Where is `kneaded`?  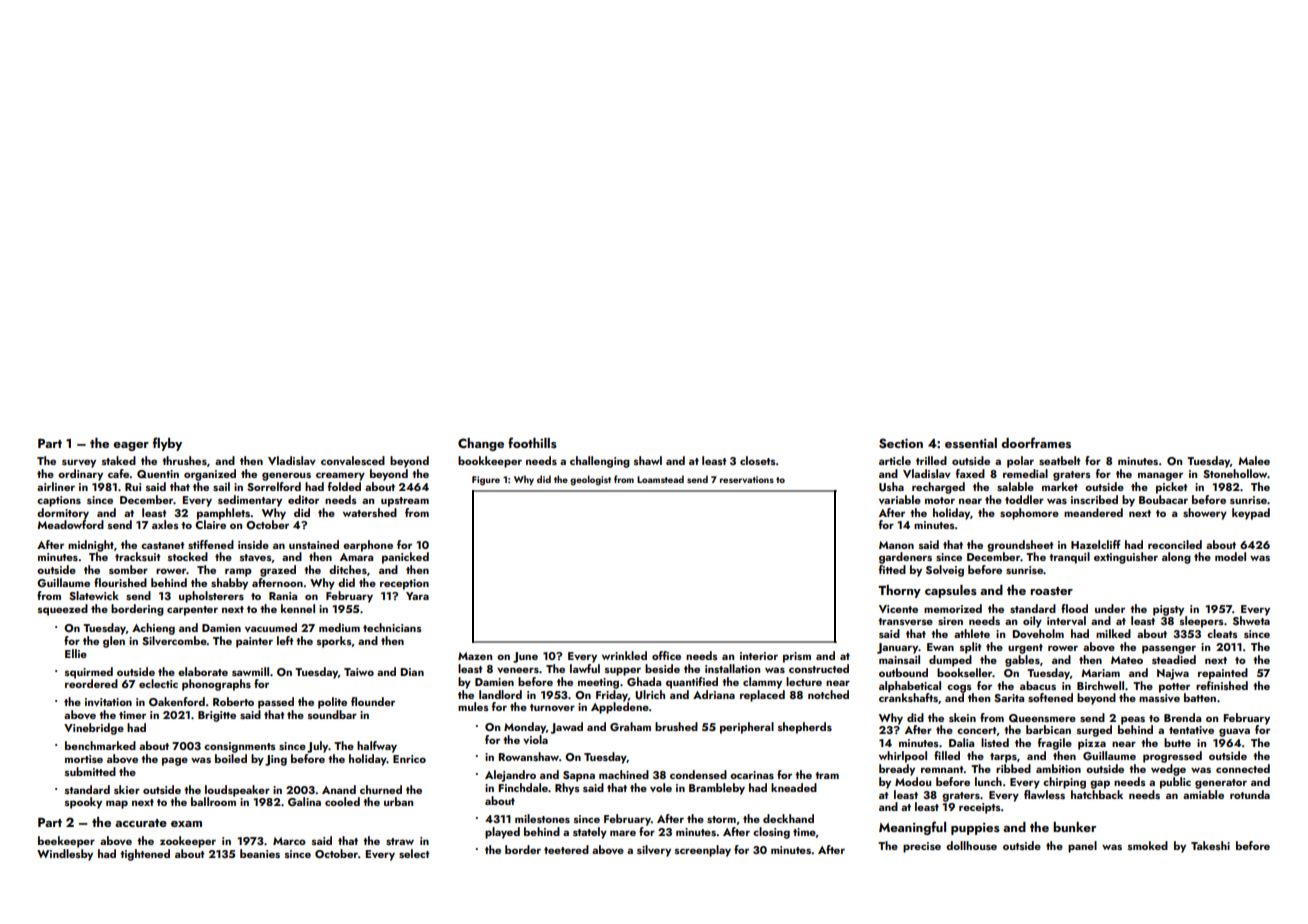 kneaded is located at coordinates (794, 787).
